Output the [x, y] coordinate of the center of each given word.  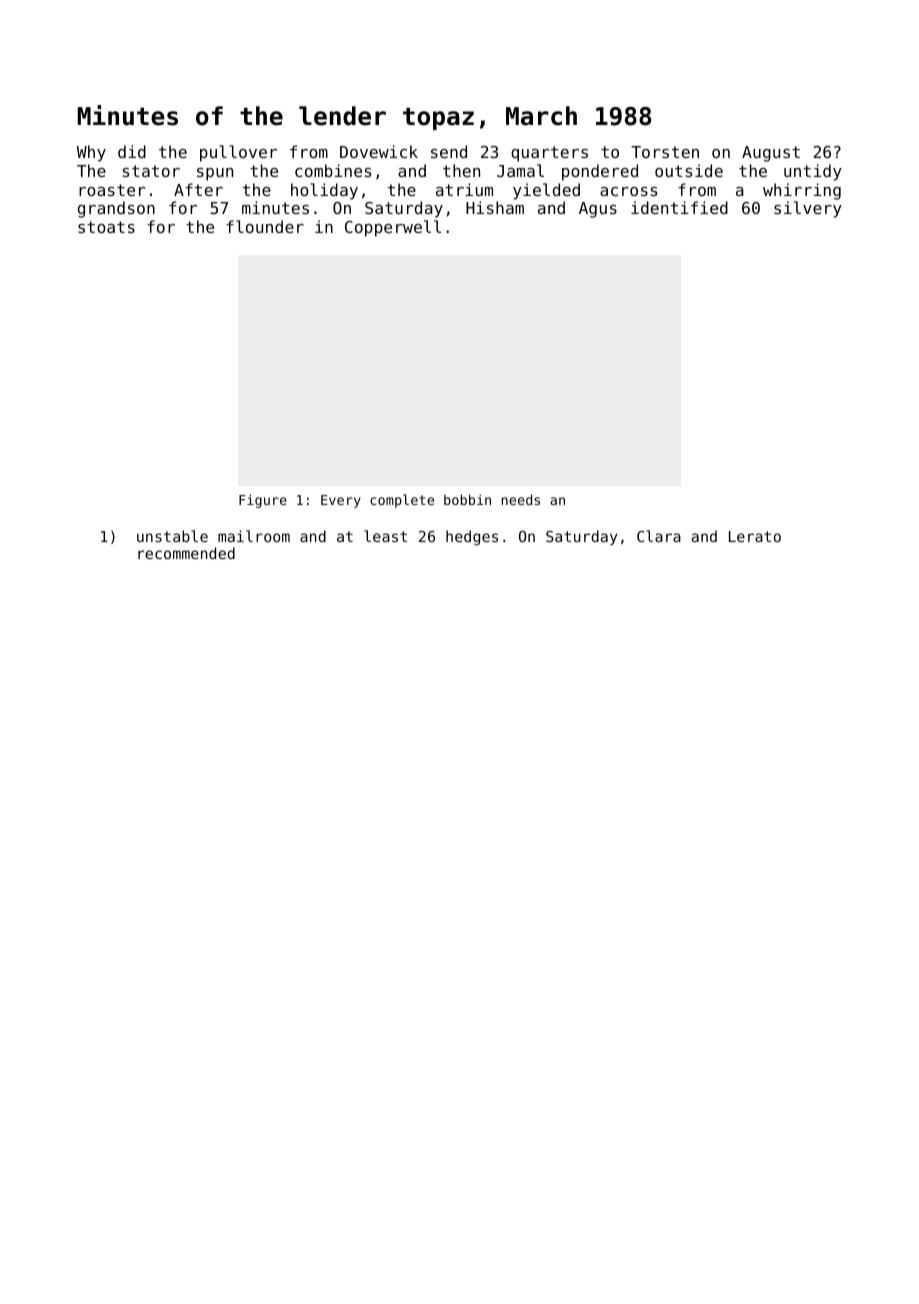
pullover [238, 153]
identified [679, 207]
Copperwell [393, 228]
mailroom [254, 536]
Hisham [495, 207]
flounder [265, 226]
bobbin [467, 499]
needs [521, 499]
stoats [106, 227]
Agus [598, 210]
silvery [808, 209]
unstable [172, 536]
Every [341, 501]
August [771, 154]
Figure [263, 501]
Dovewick [379, 151]
